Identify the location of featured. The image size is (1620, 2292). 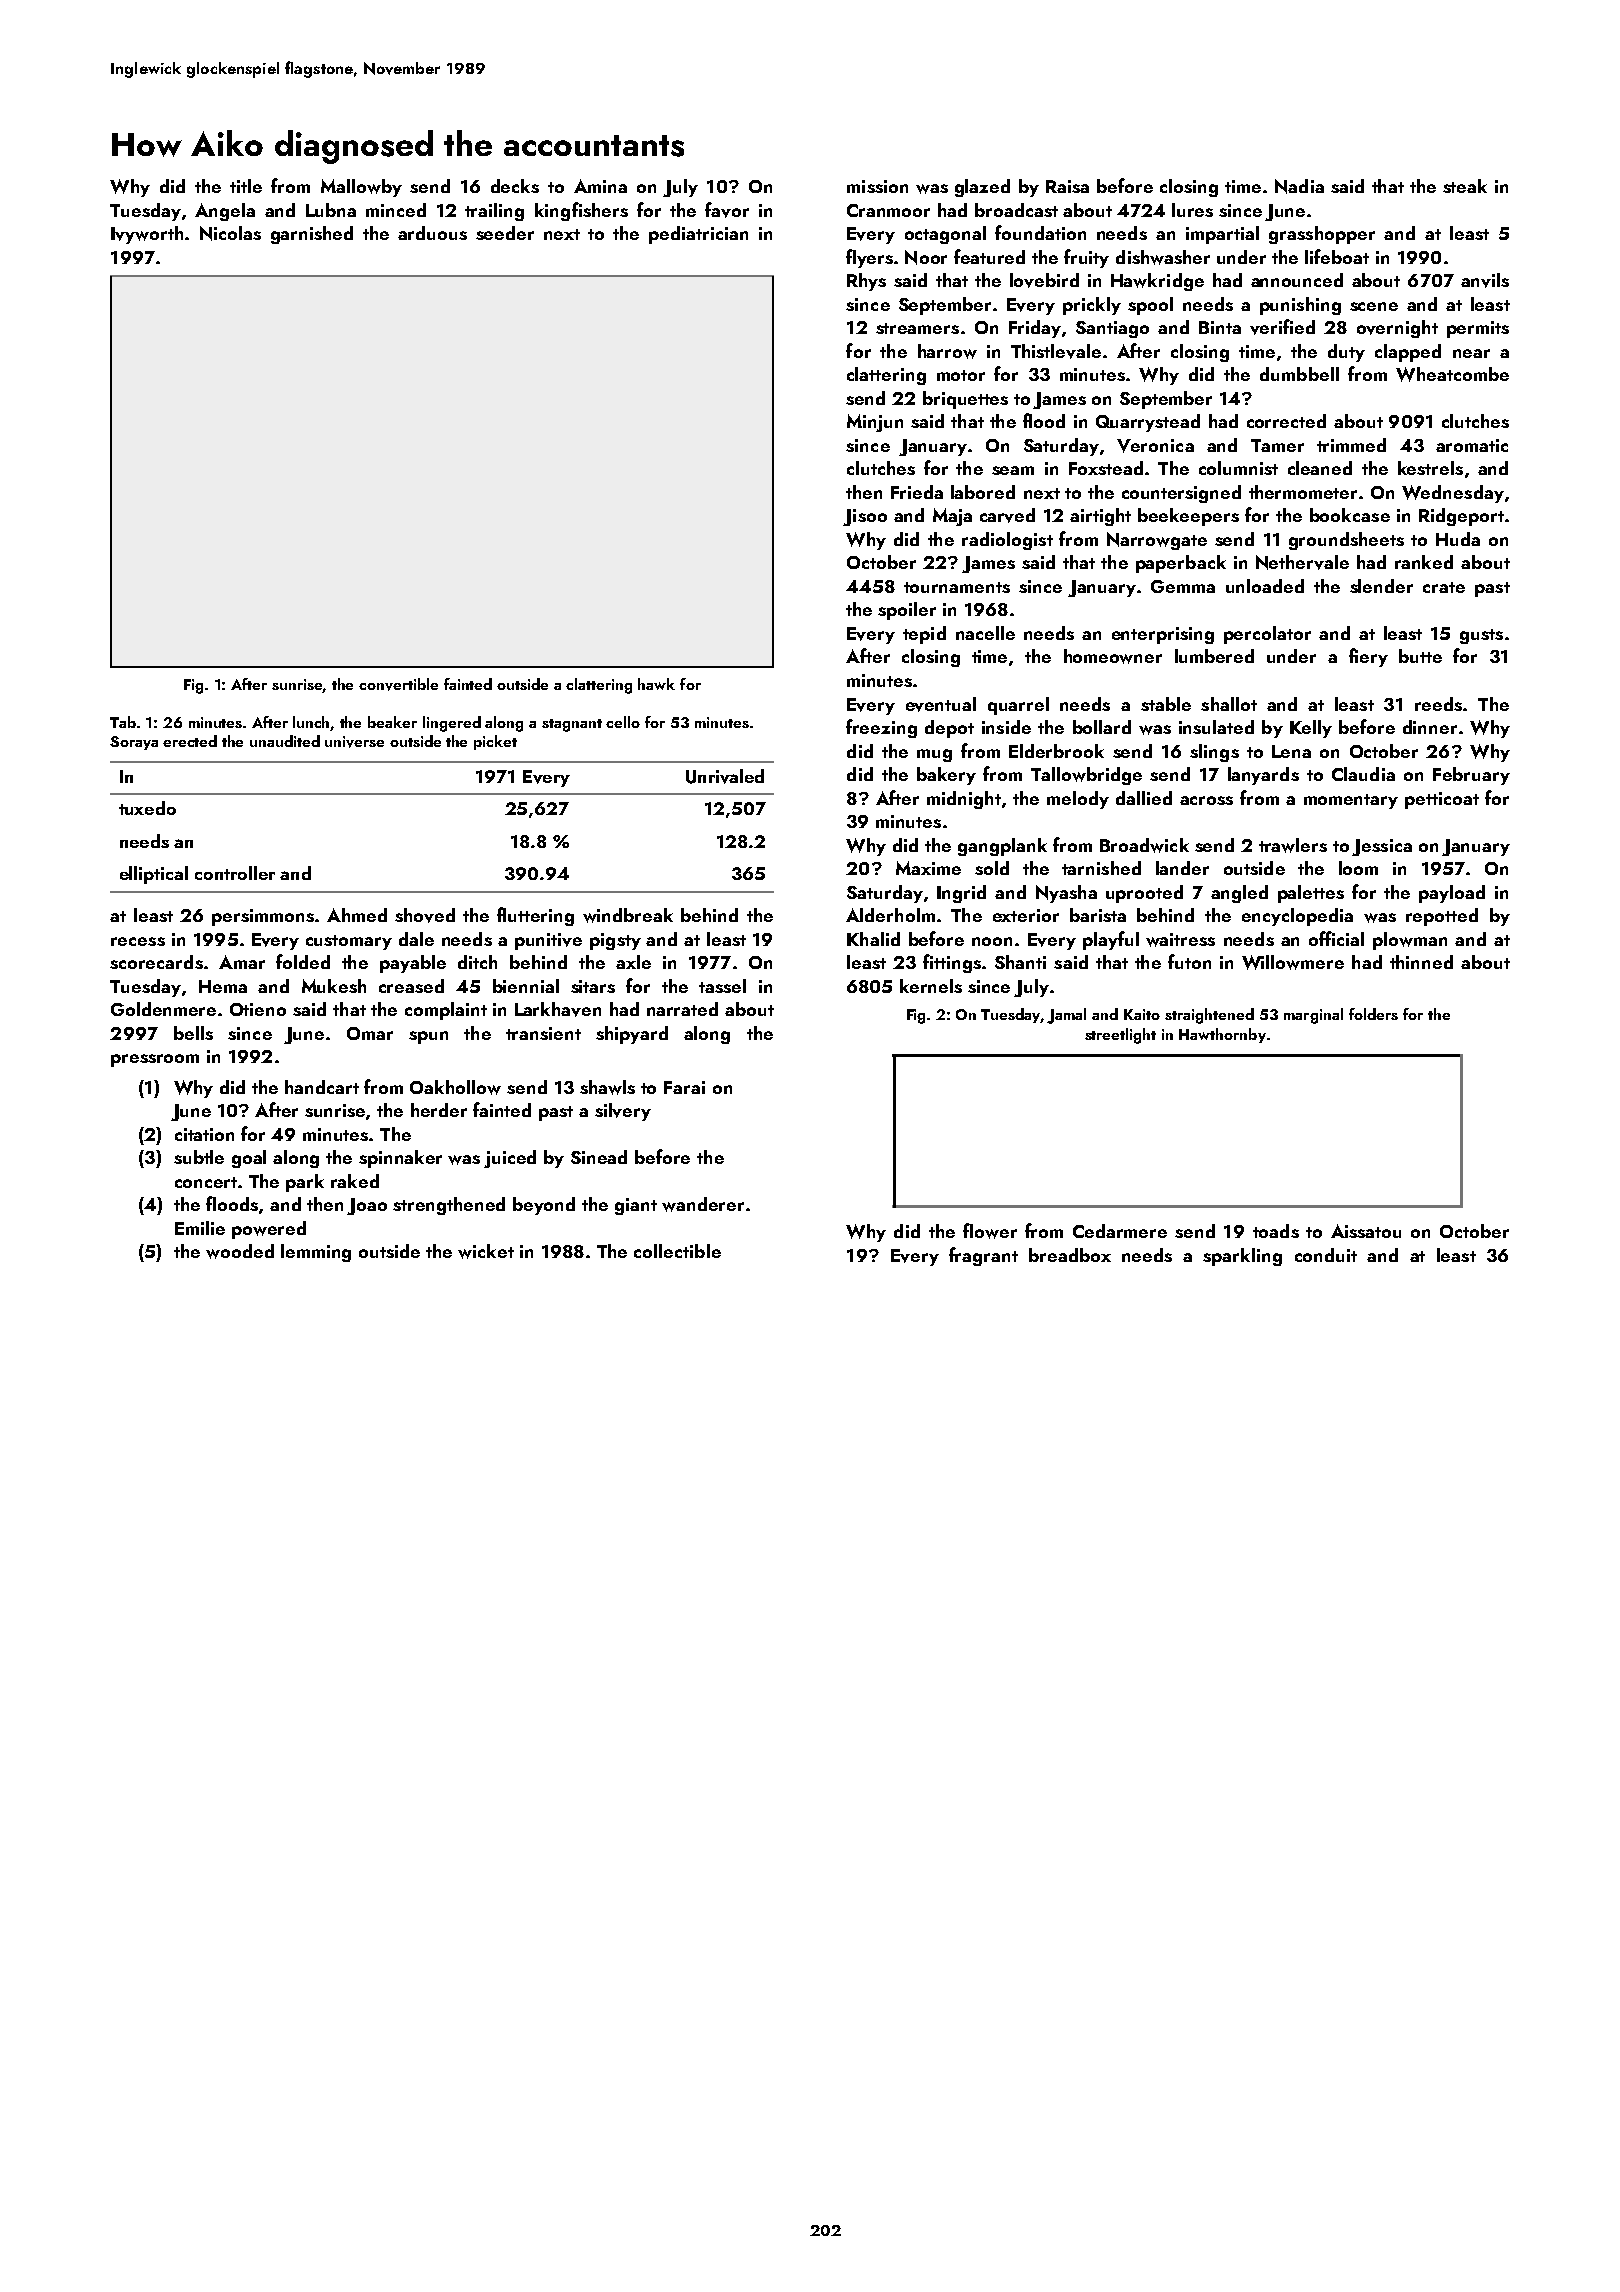
(989, 256).
